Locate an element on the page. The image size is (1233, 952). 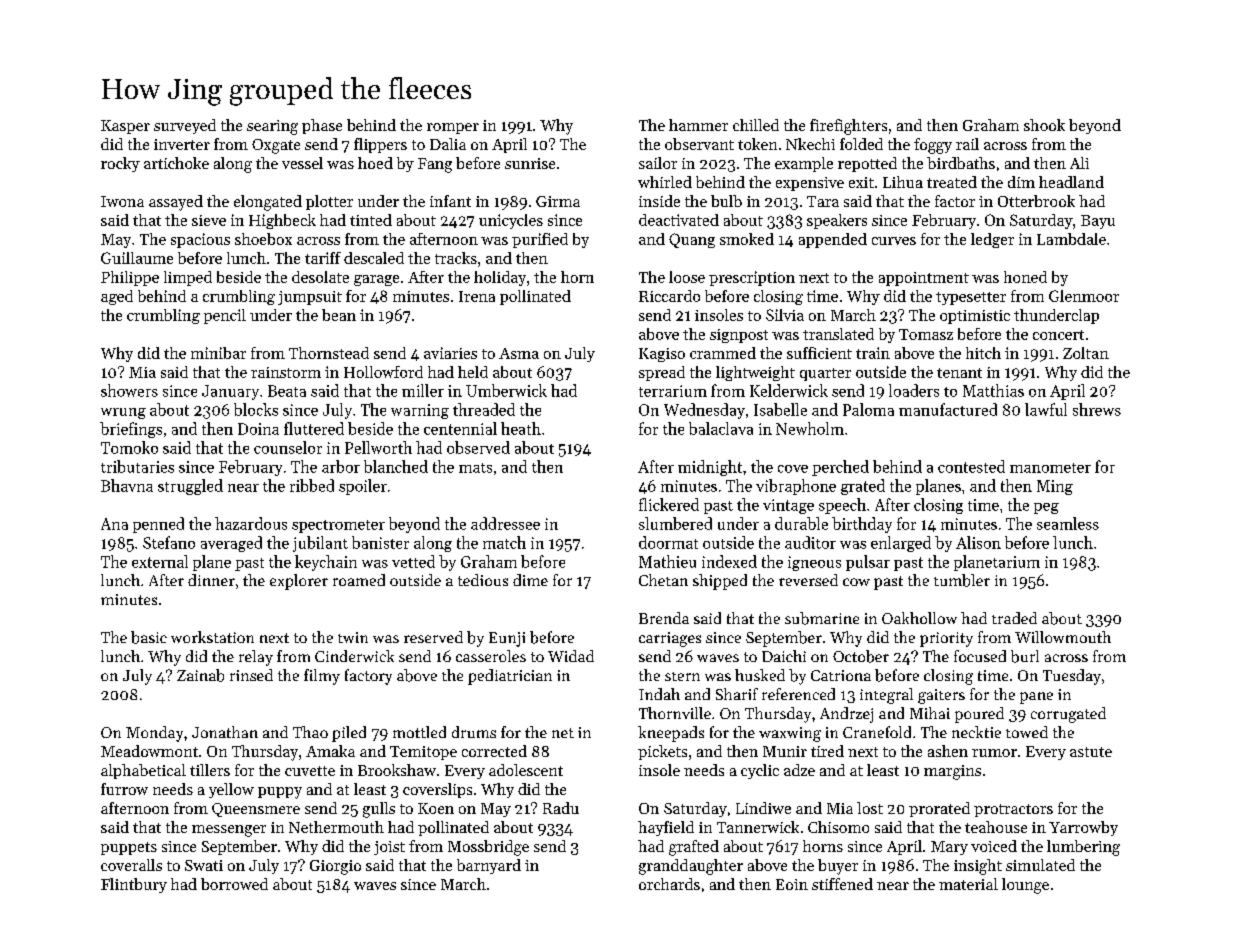
dime is located at coordinates (530, 580).
